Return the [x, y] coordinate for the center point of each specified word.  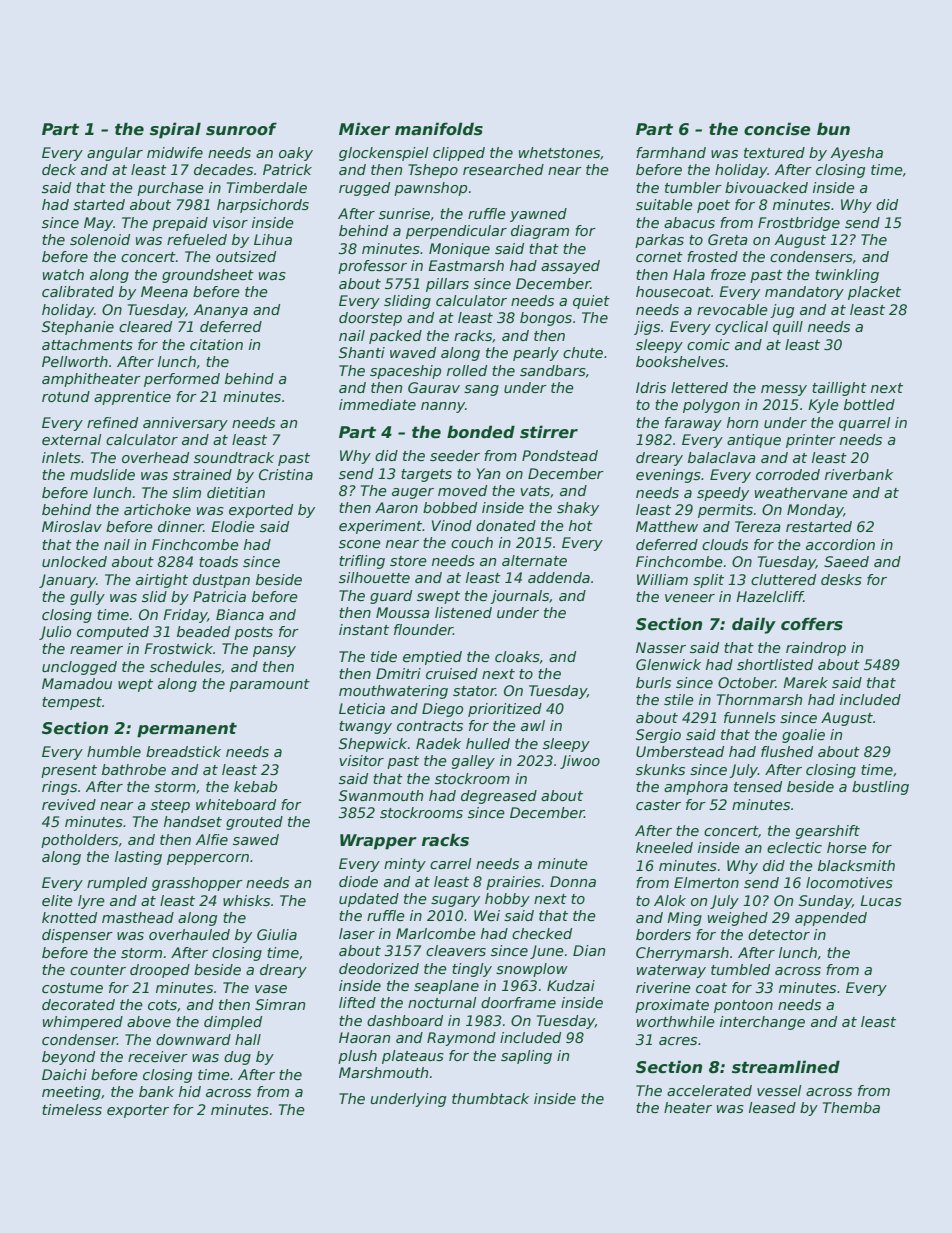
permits [725, 511]
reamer [96, 650]
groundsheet [208, 276]
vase [271, 989]
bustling [880, 788]
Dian [589, 950]
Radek [438, 743]
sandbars [553, 370]
